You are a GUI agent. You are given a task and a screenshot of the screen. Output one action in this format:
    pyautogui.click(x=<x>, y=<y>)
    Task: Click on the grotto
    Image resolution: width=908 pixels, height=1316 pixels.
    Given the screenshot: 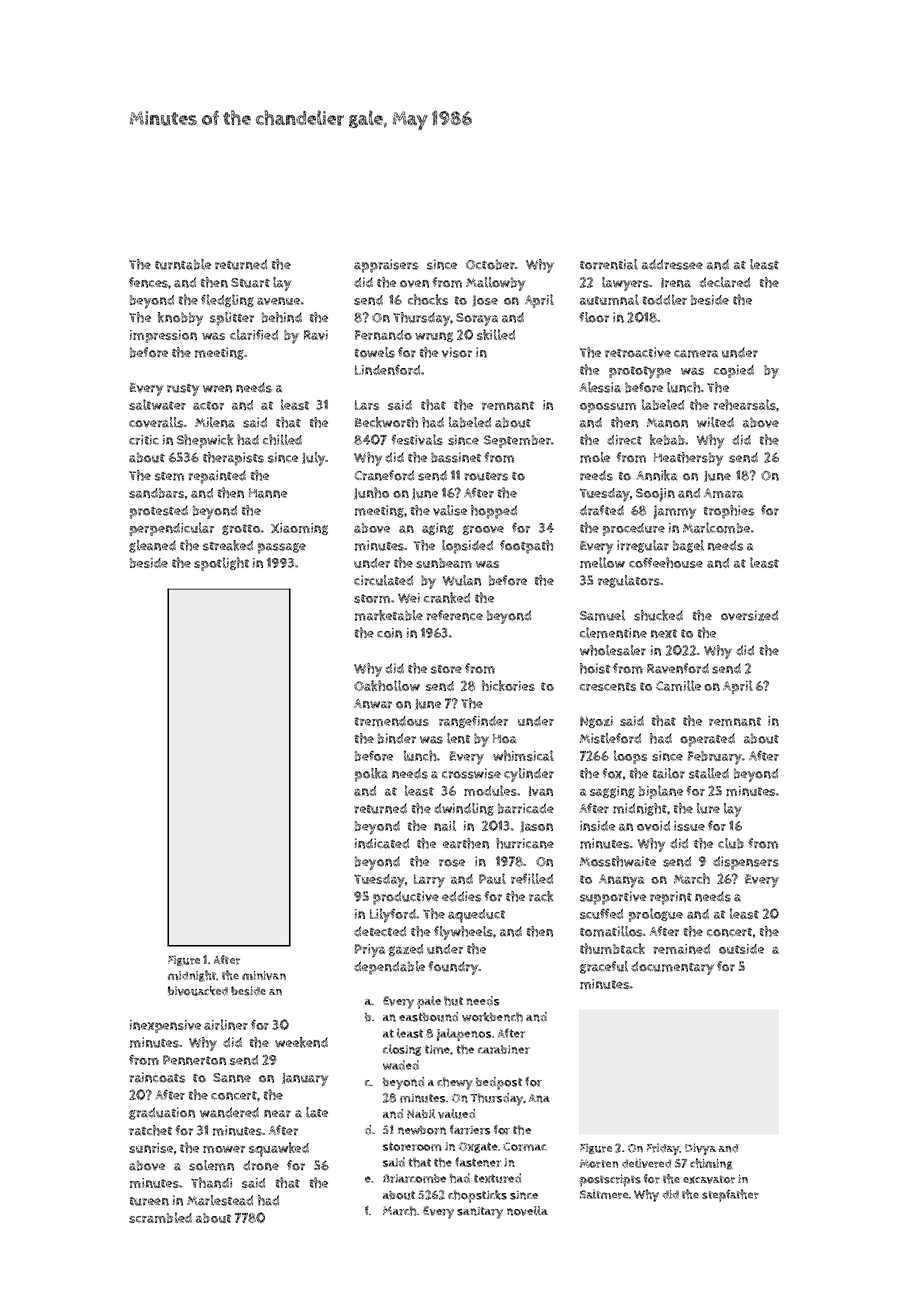 What is the action you would take?
    pyautogui.click(x=241, y=529)
